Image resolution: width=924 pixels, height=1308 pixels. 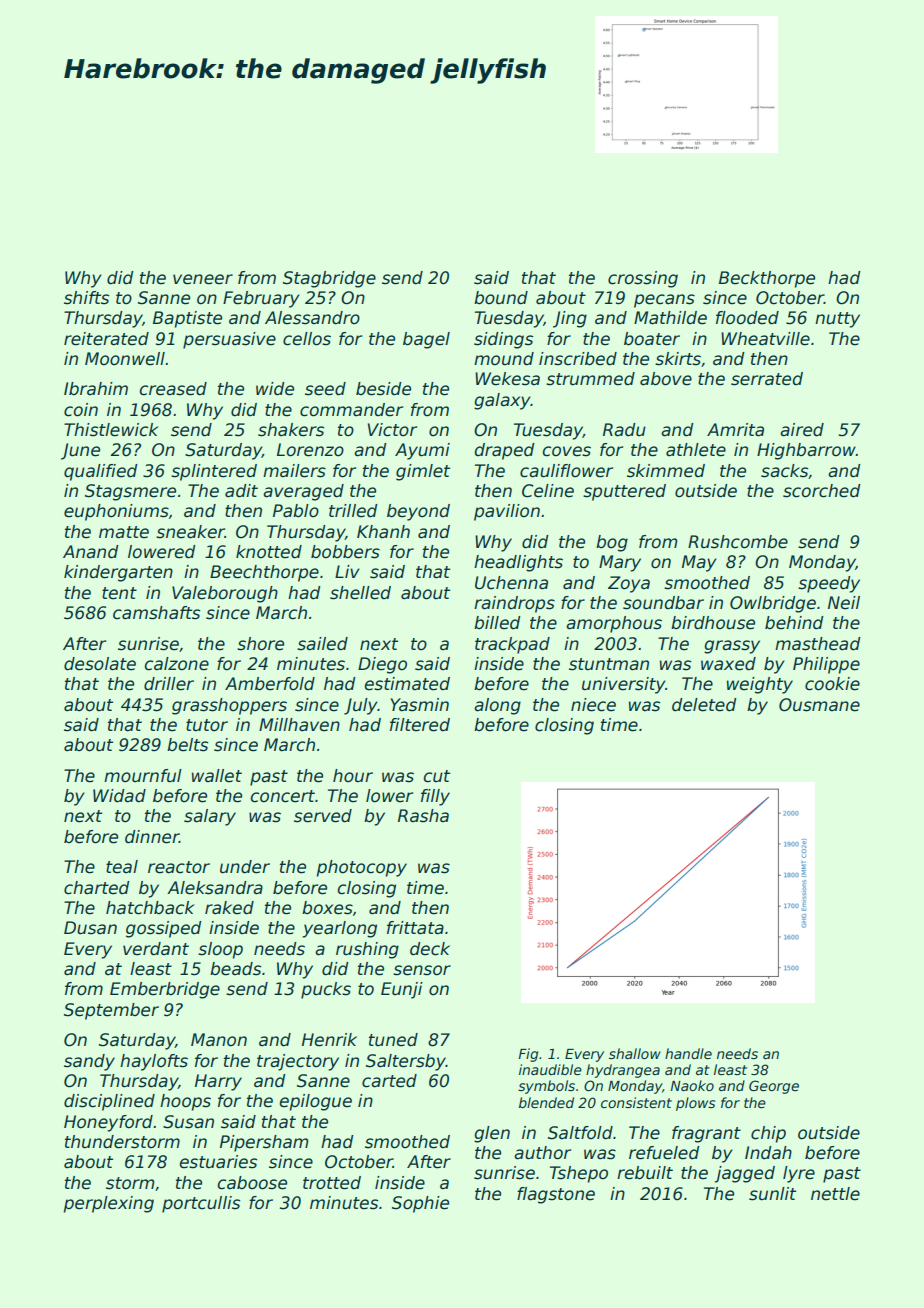 What do you see at coordinates (643, 279) in the screenshot?
I see `crossing` at bounding box center [643, 279].
